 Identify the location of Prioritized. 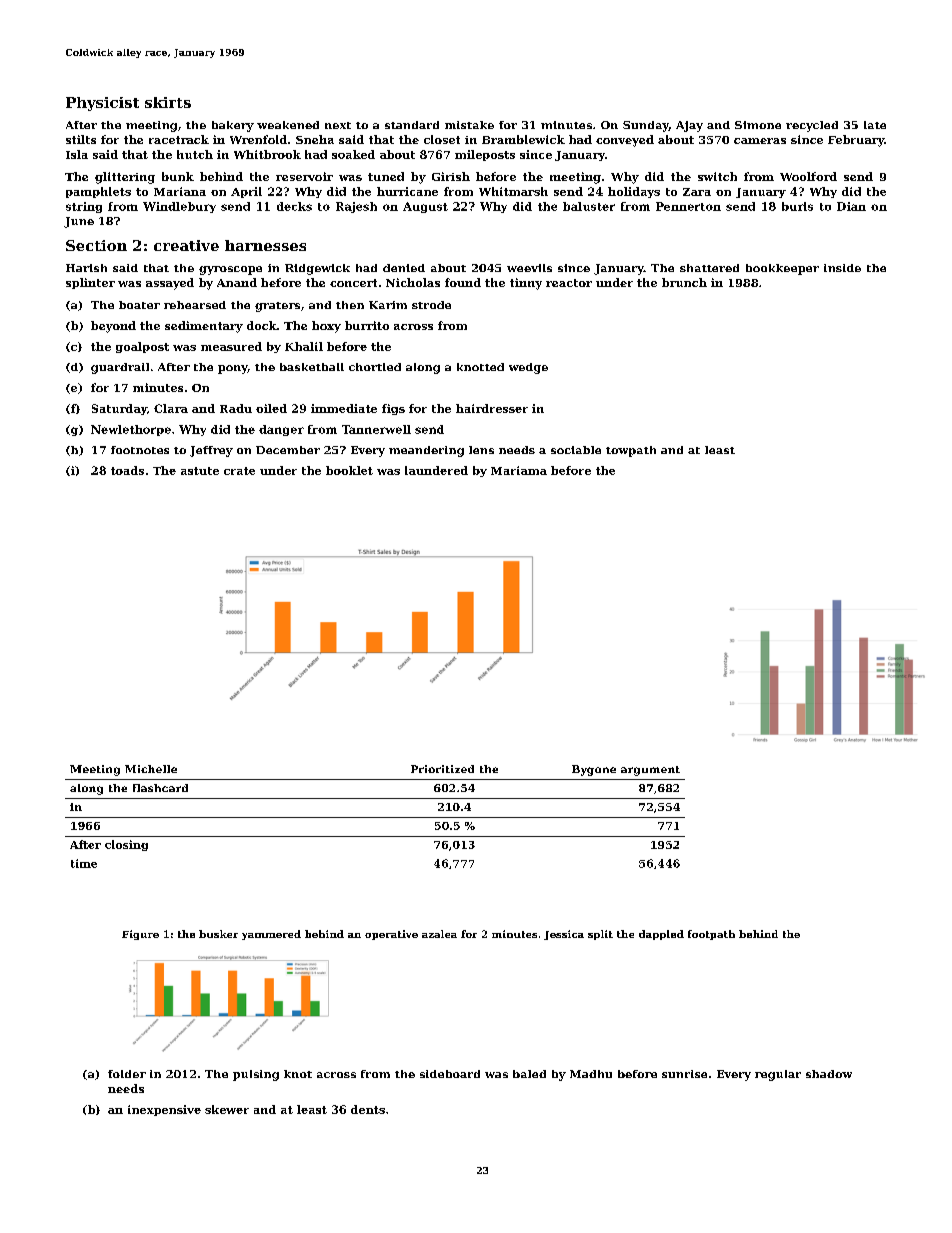
(442, 769).
